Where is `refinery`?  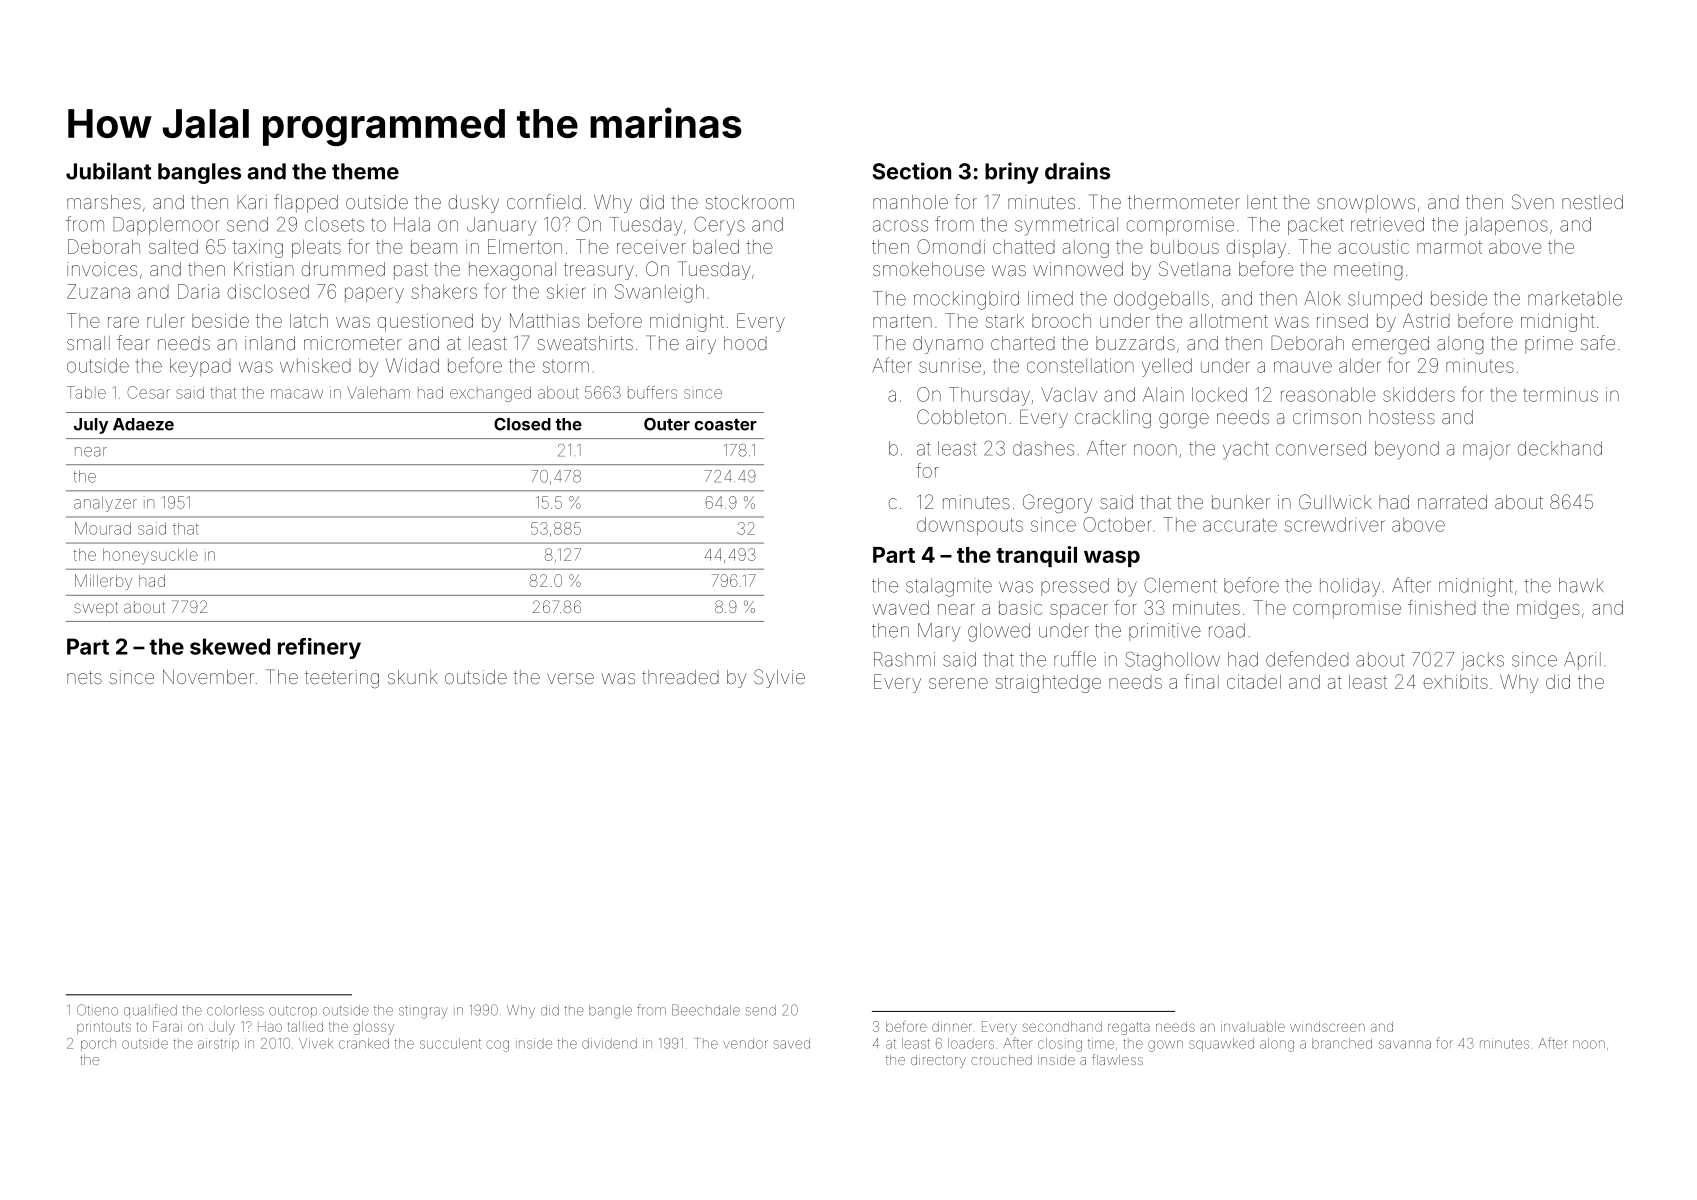
refinery is located at coordinates (319, 648).
